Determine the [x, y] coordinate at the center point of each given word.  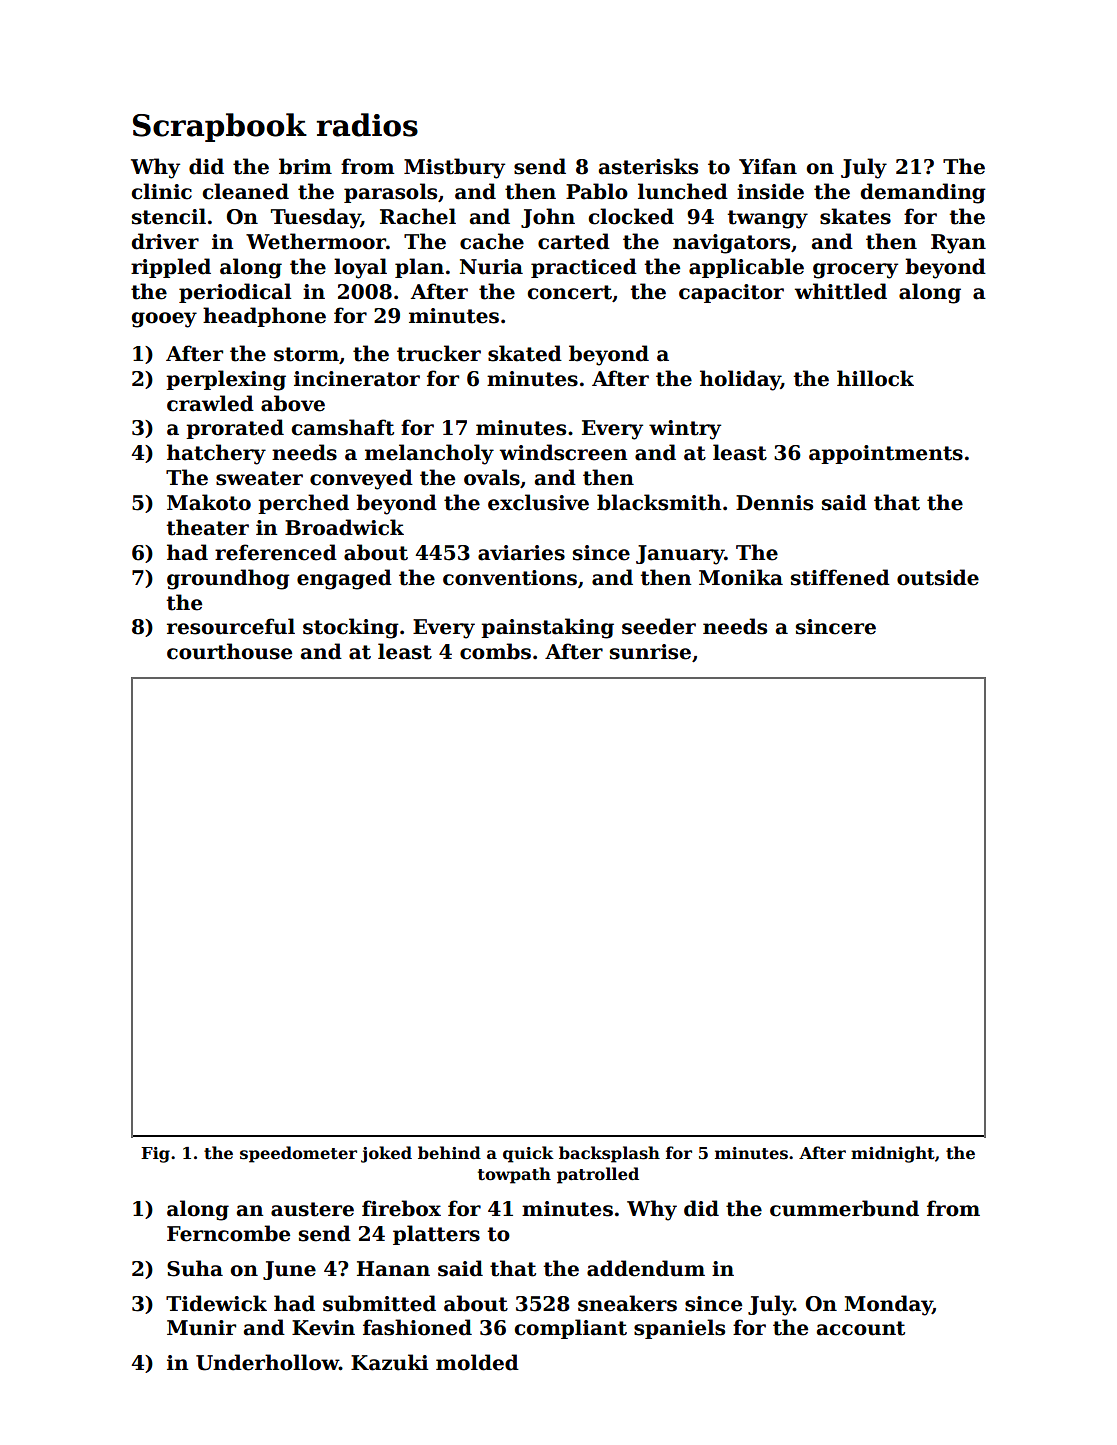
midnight [893, 1154]
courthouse [229, 651]
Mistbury [454, 168]
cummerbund [844, 1208]
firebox [401, 1208]
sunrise [650, 652]
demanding [923, 193]
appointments [886, 454]
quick [528, 1154]
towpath [514, 1175]
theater [208, 527]
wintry [685, 430]
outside [938, 577]
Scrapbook [220, 127]
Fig [155, 1155]
